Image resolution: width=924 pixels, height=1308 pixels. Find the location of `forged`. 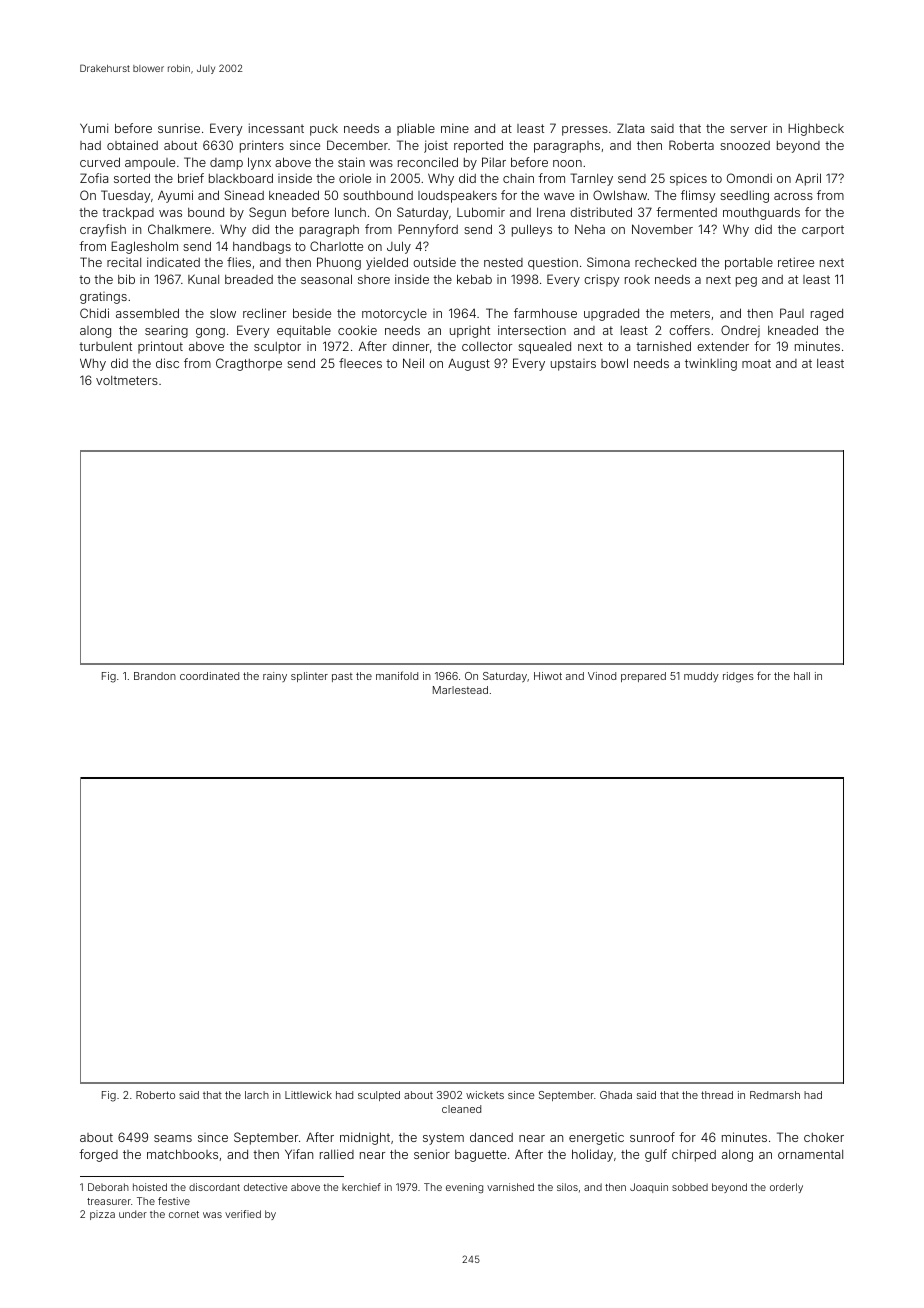

forged is located at coordinates (98, 1155).
